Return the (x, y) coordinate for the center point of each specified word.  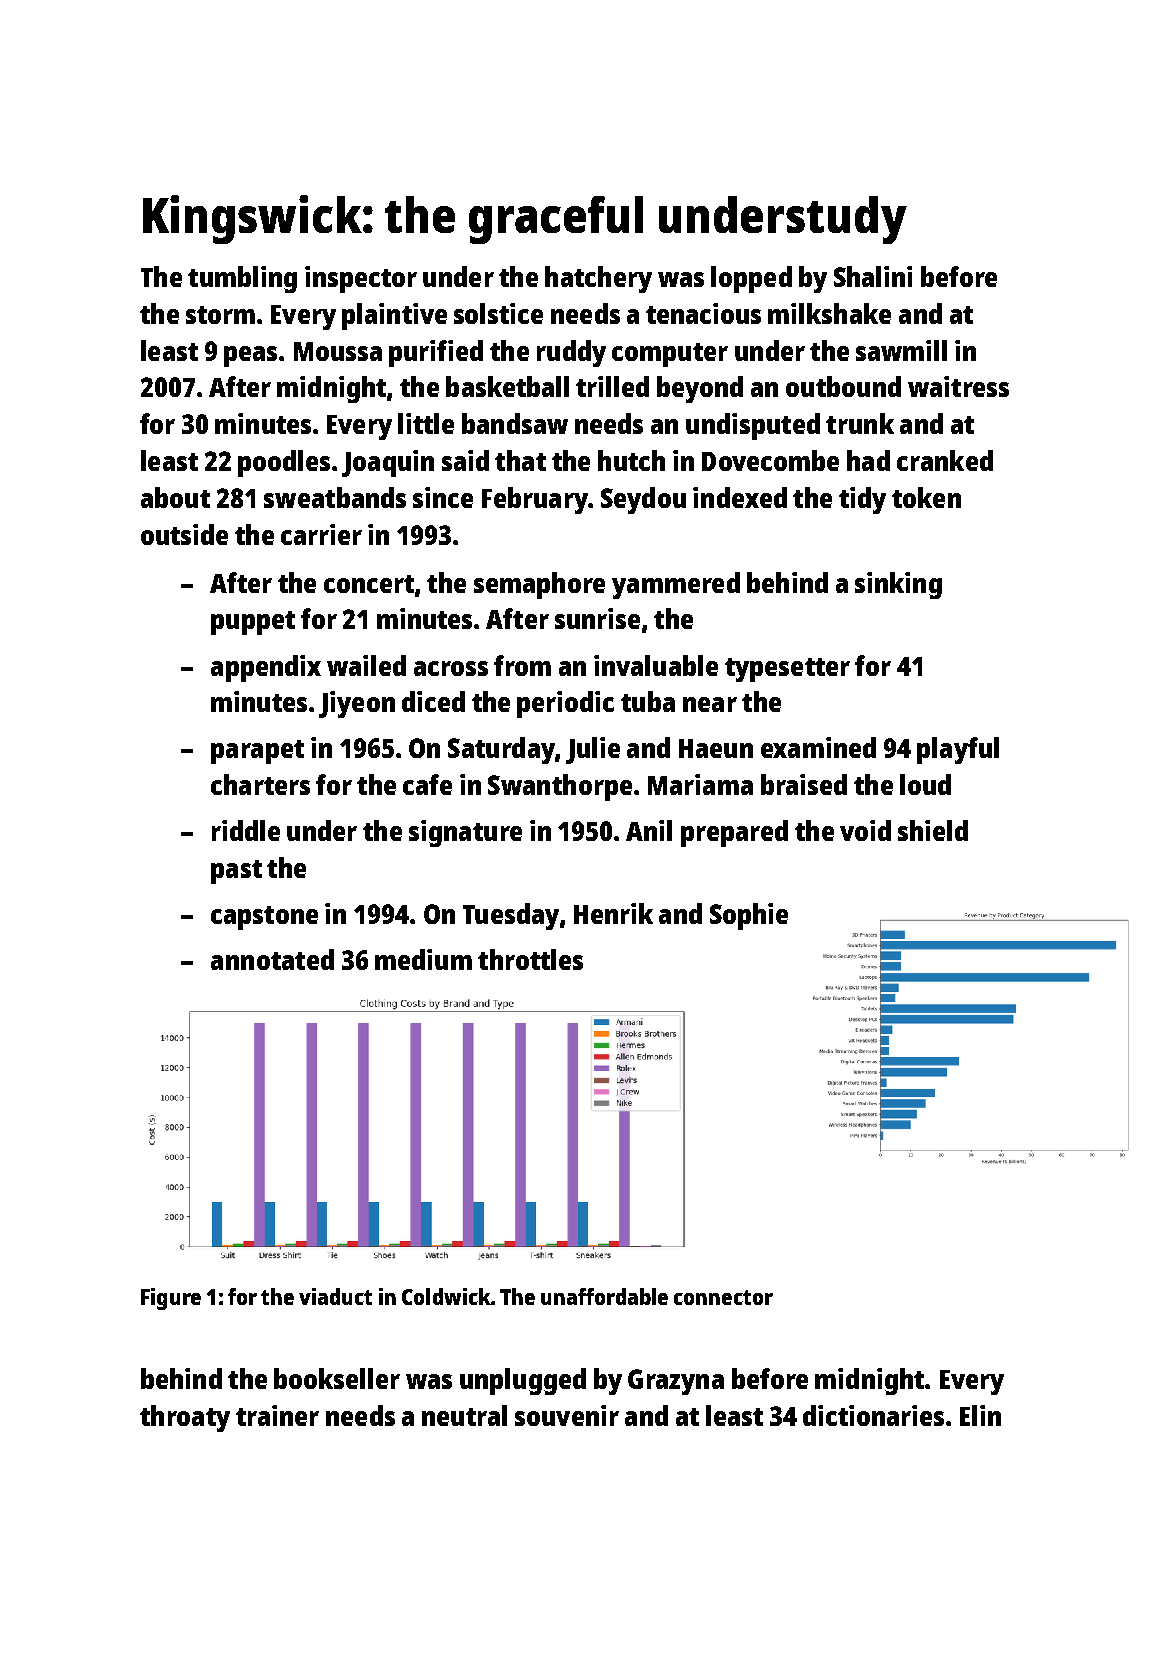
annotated (272, 959)
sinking (898, 585)
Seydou (643, 500)
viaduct (335, 1296)
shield (933, 830)
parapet (257, 752)
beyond (700, 389)
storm (220, 315)
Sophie (749, 916)
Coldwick (446, 1296)
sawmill (901, 350)
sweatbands (335, 497)
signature (465, 833)
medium (423, 959)
